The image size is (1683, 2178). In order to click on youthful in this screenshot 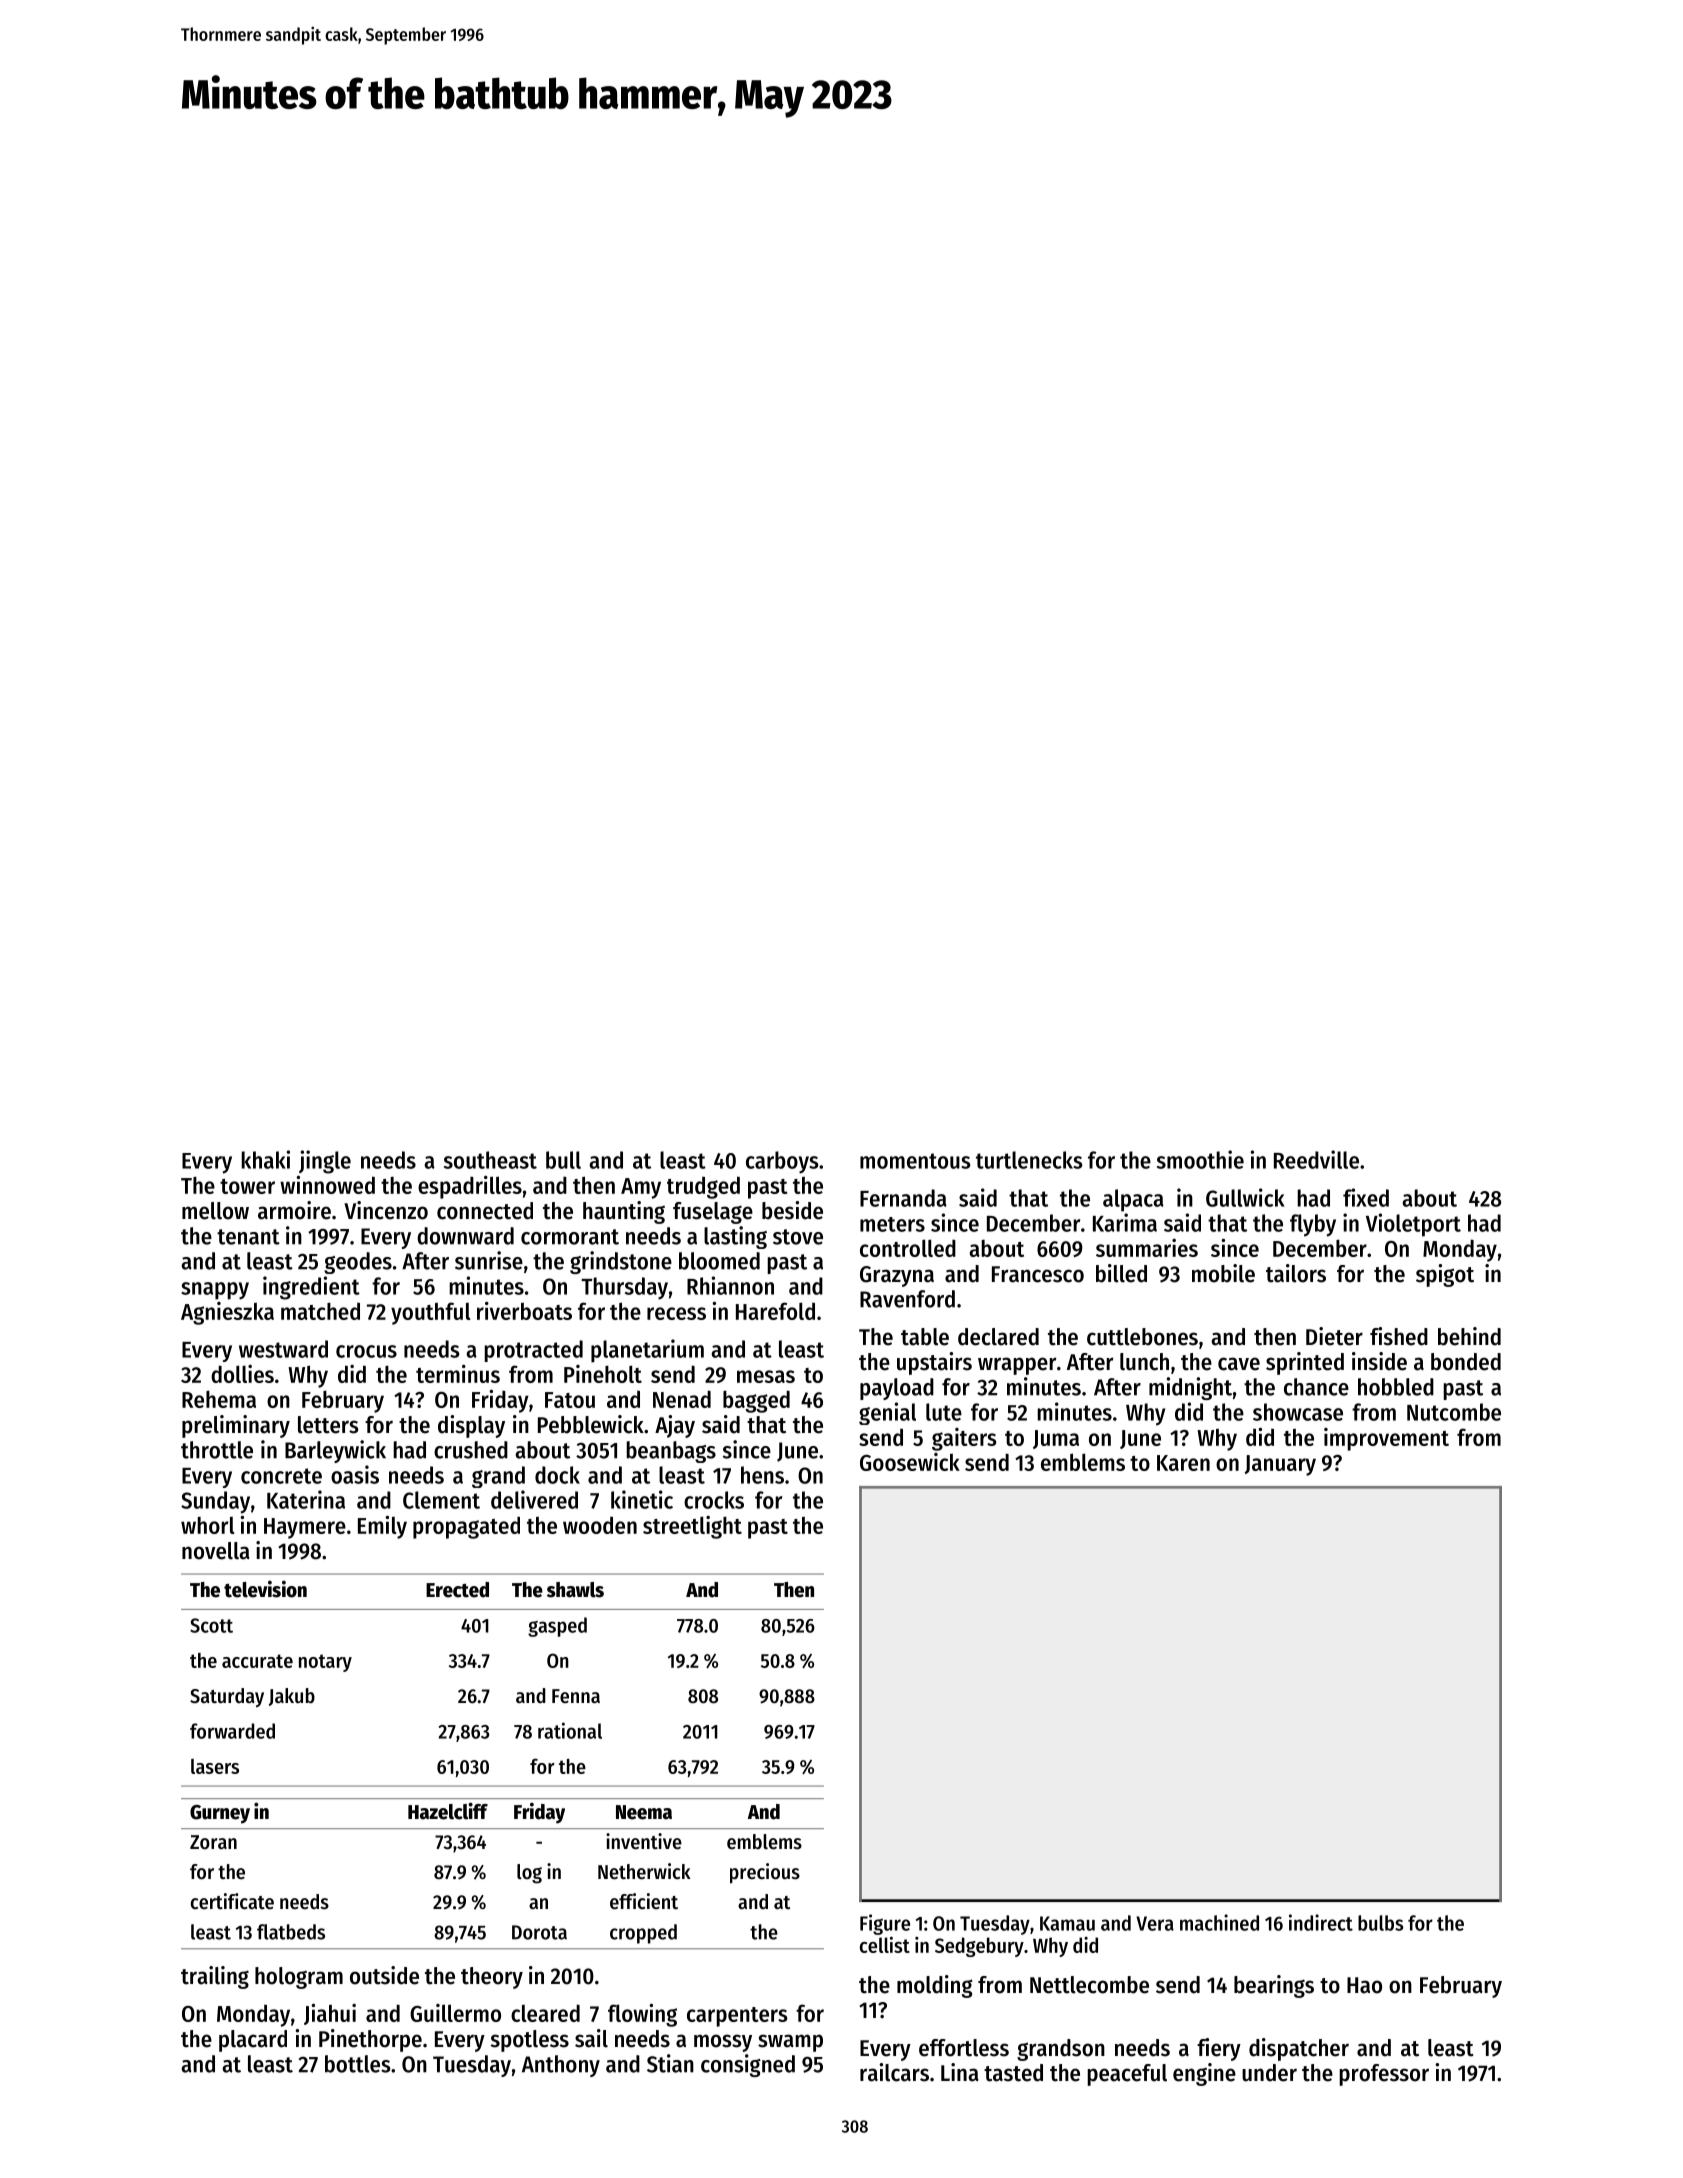, I will do `click(431, 1313)`.
